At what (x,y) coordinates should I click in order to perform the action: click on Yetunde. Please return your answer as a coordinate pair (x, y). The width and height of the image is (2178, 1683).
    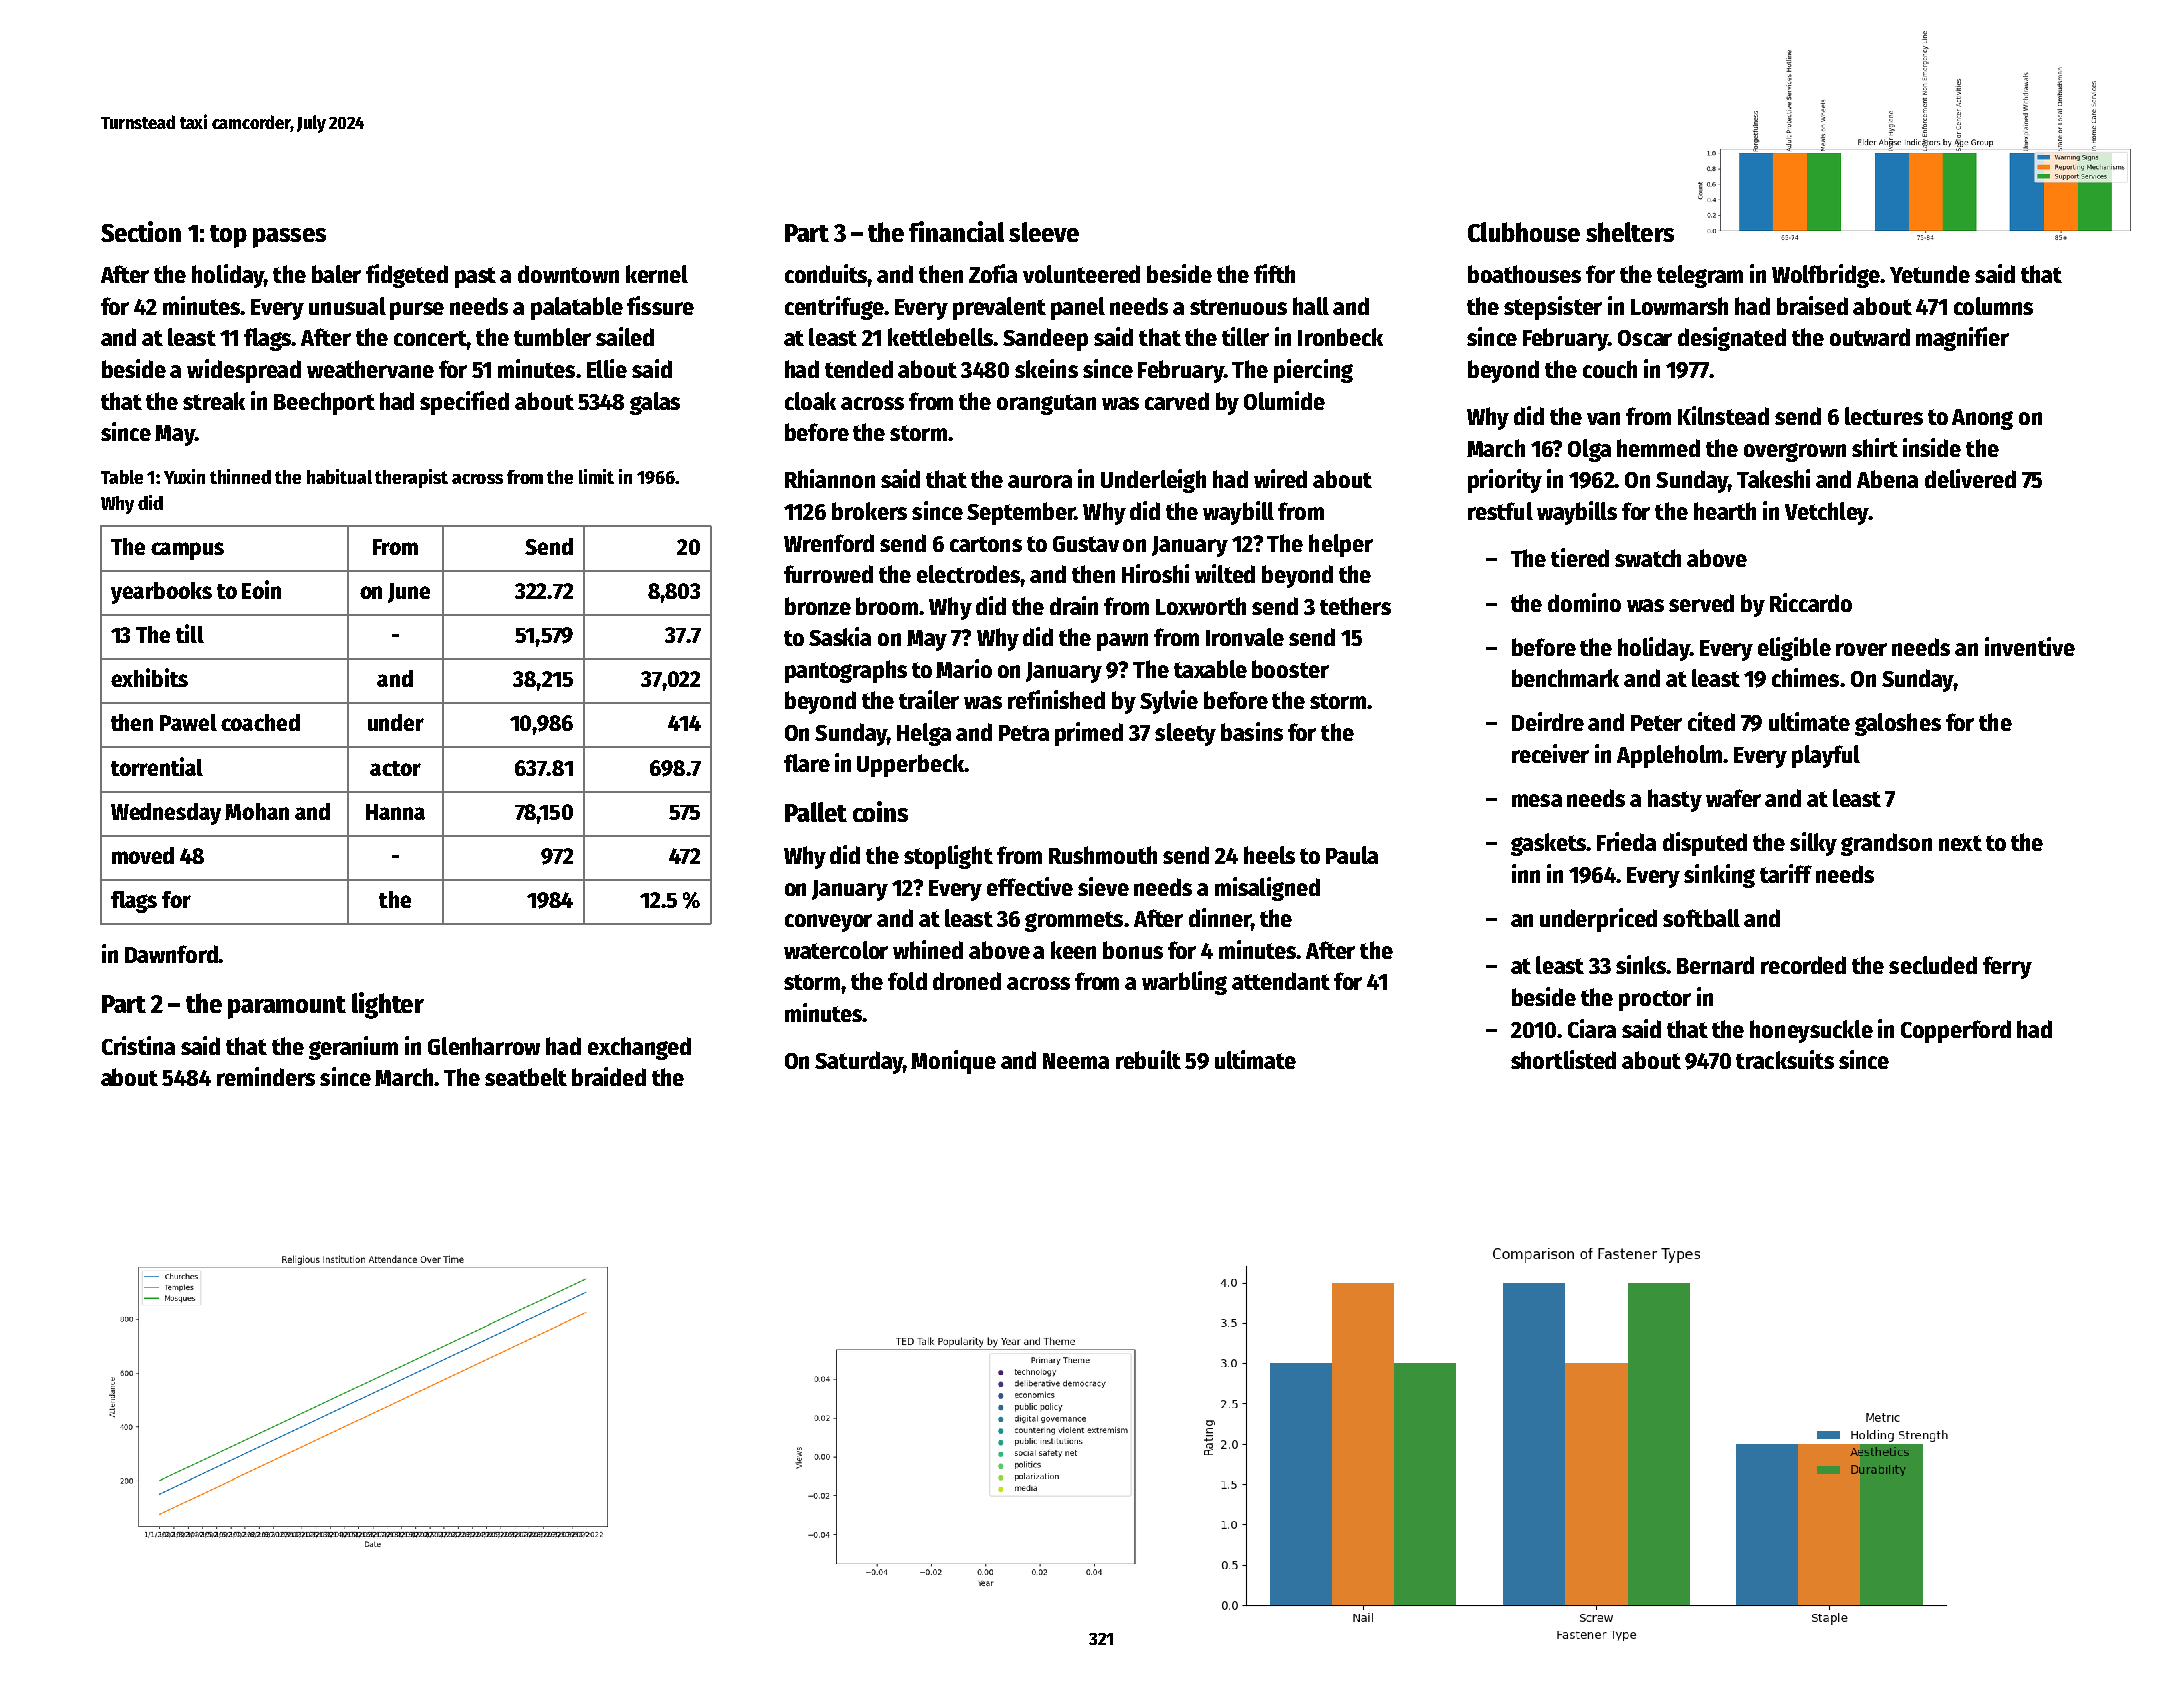
    Looking at the image, I should click on (1930, 274).
